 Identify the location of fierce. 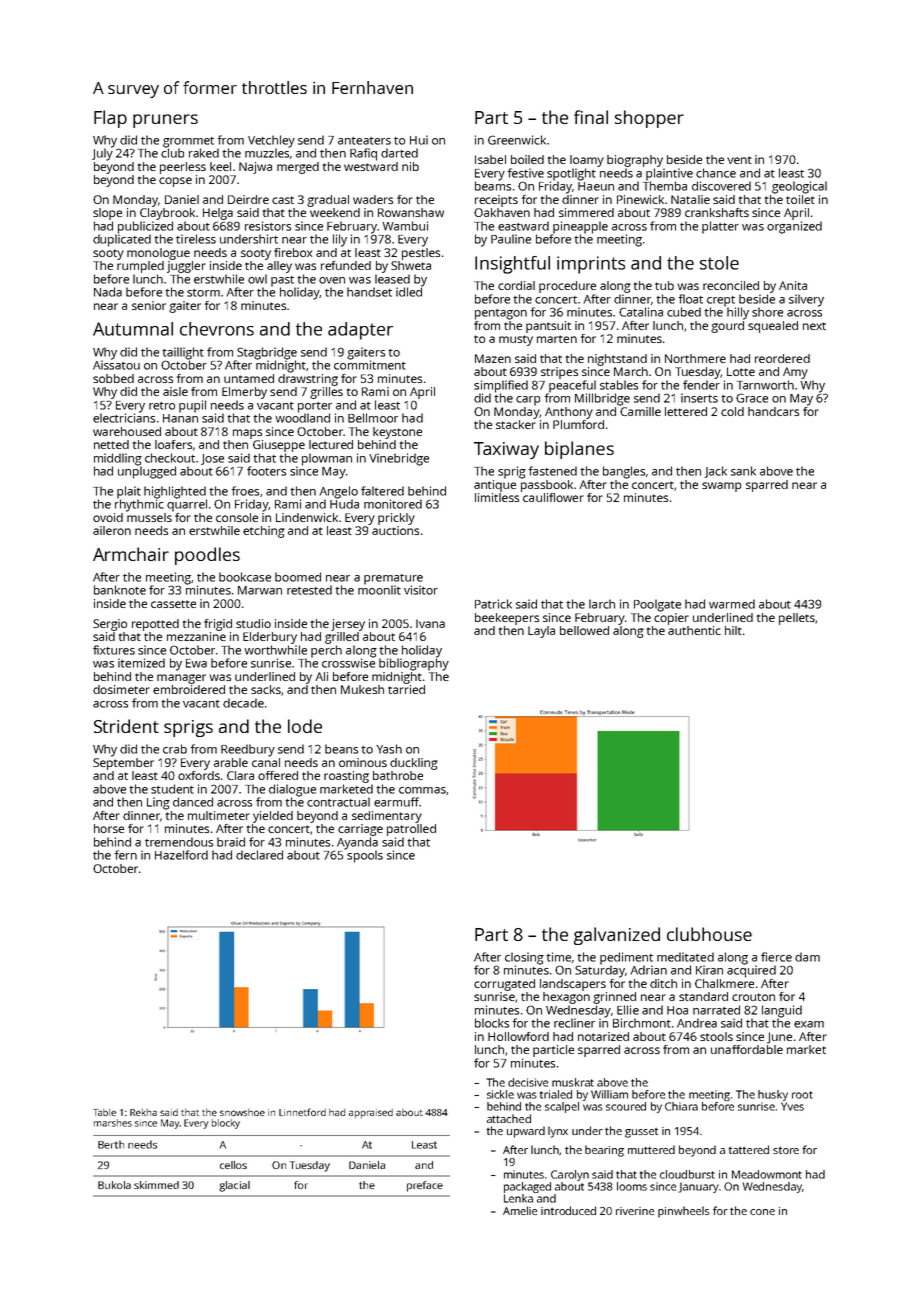
(776, 957).
